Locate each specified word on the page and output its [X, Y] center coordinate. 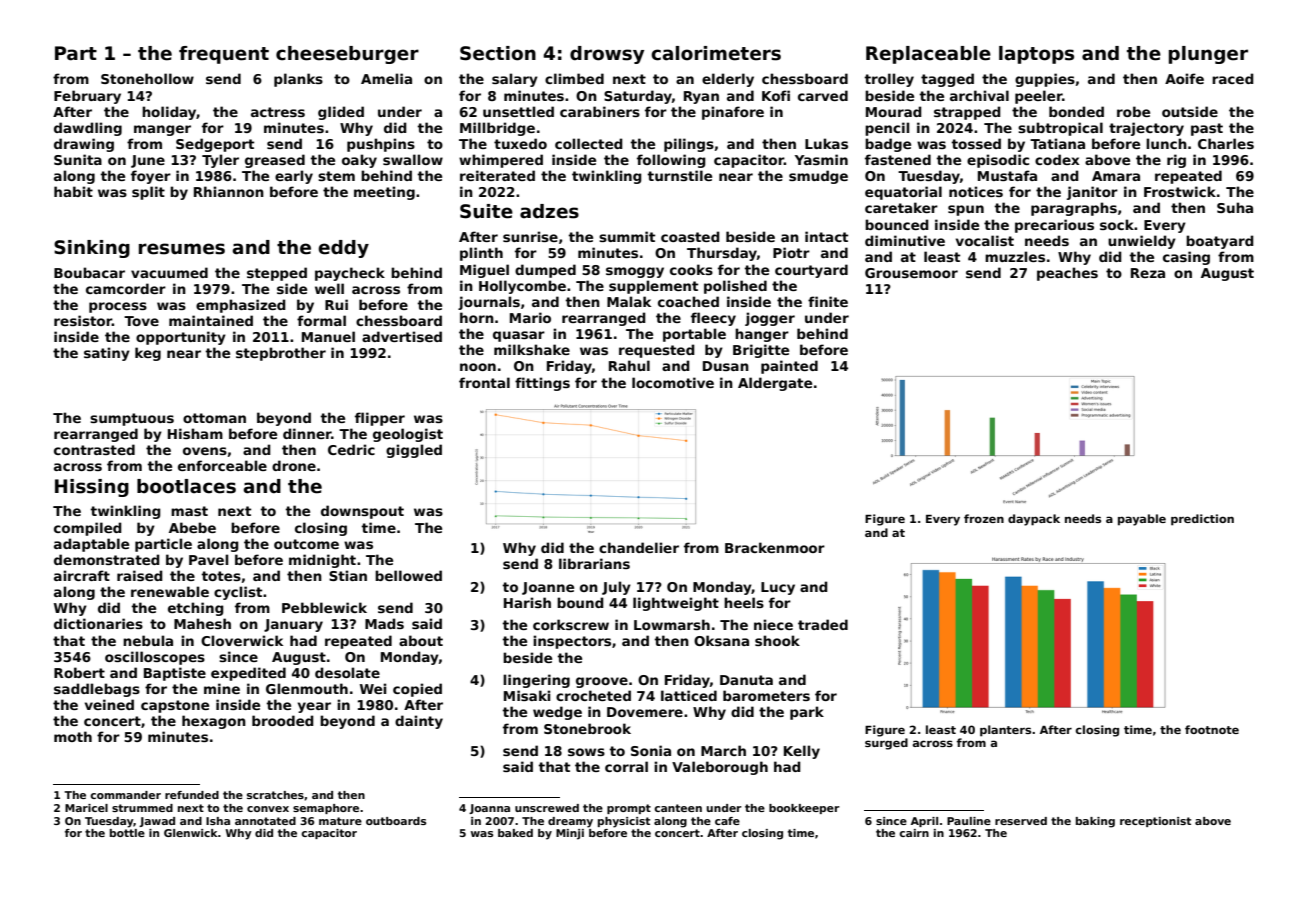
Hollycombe [522, 287]
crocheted [593, 695]
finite [828, 301]
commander [125, 795]
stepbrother [281, 354]
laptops [1036, 55]
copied [417, 690]
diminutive [905, 240]
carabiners [600, 111]
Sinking [92, 249]
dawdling [88, 129]
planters [1005, 731]
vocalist [985, 240]
